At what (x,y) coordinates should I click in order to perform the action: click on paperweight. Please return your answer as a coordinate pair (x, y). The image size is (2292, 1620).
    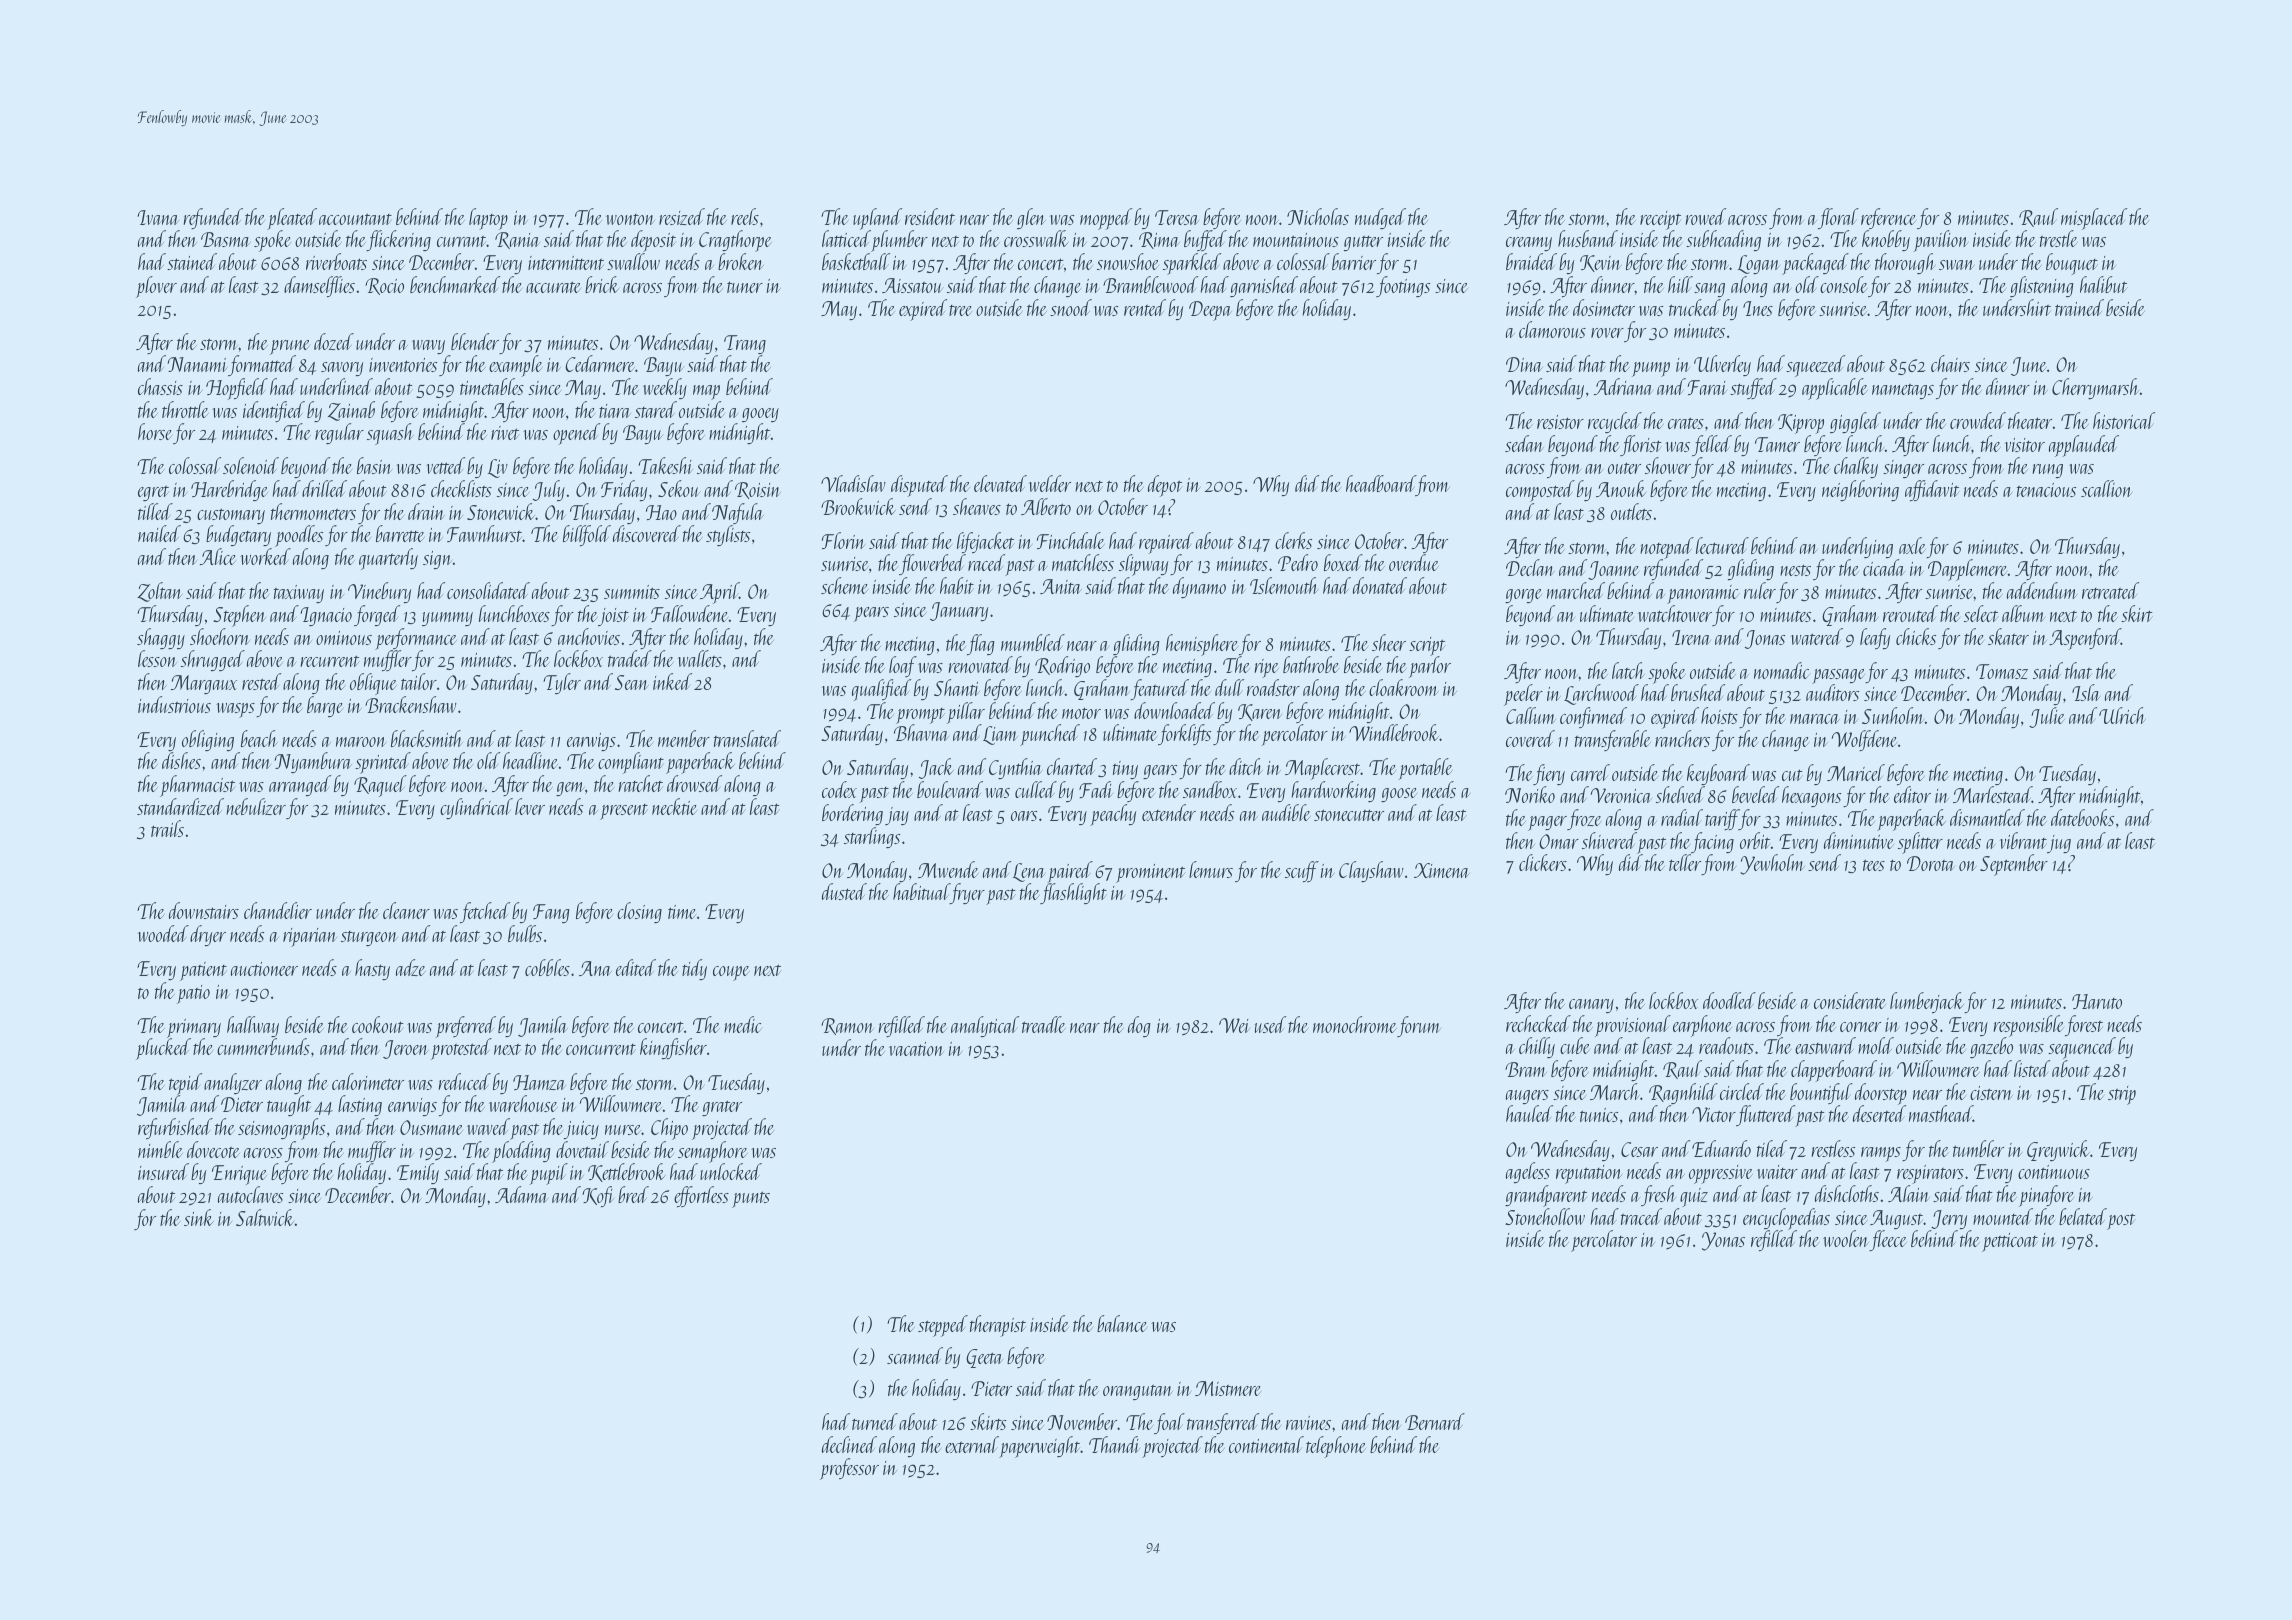
    Looking at the image, I should click on (1039, 1447).
